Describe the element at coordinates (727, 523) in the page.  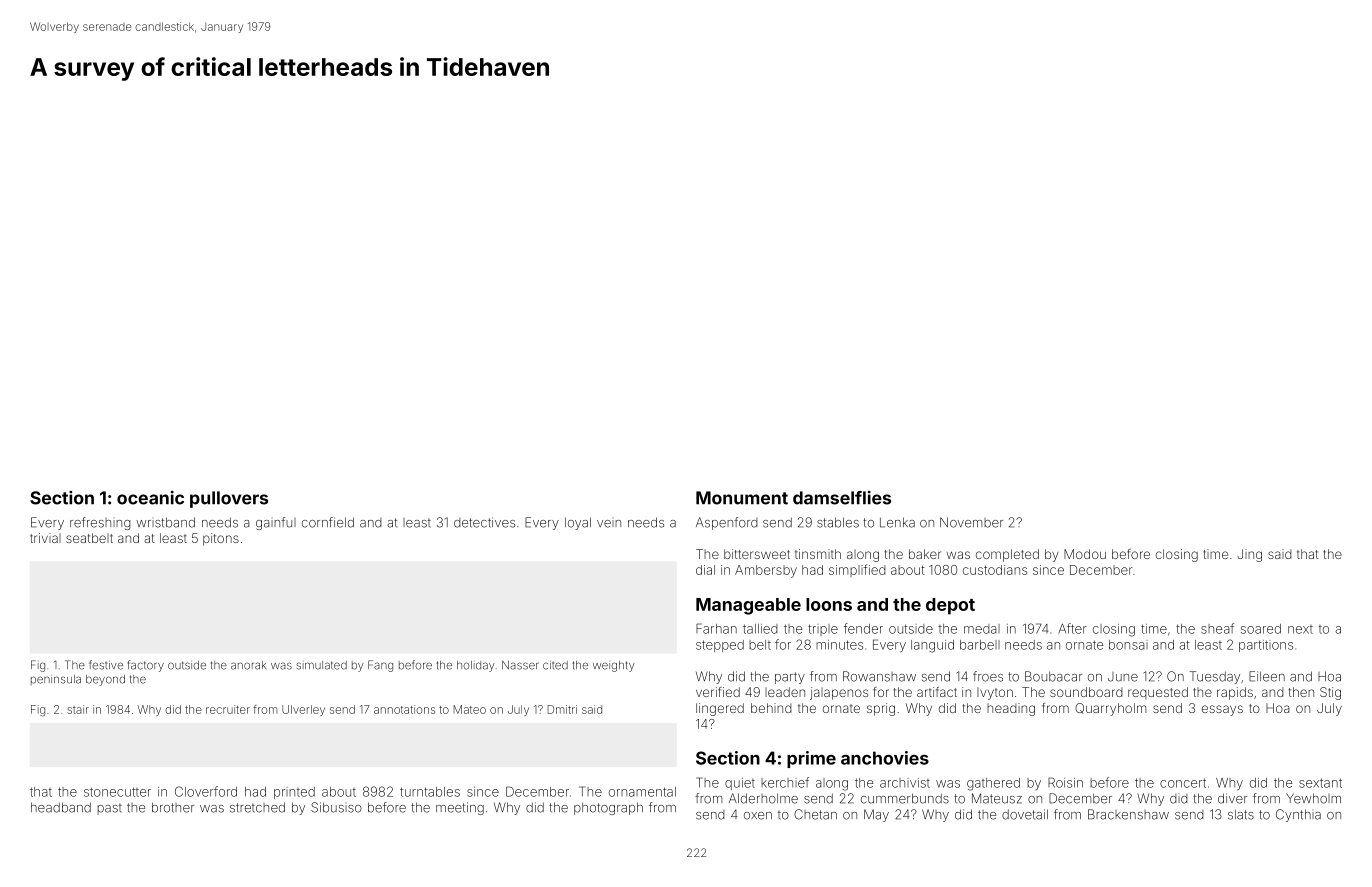
I see `Aspenford` at that location.
